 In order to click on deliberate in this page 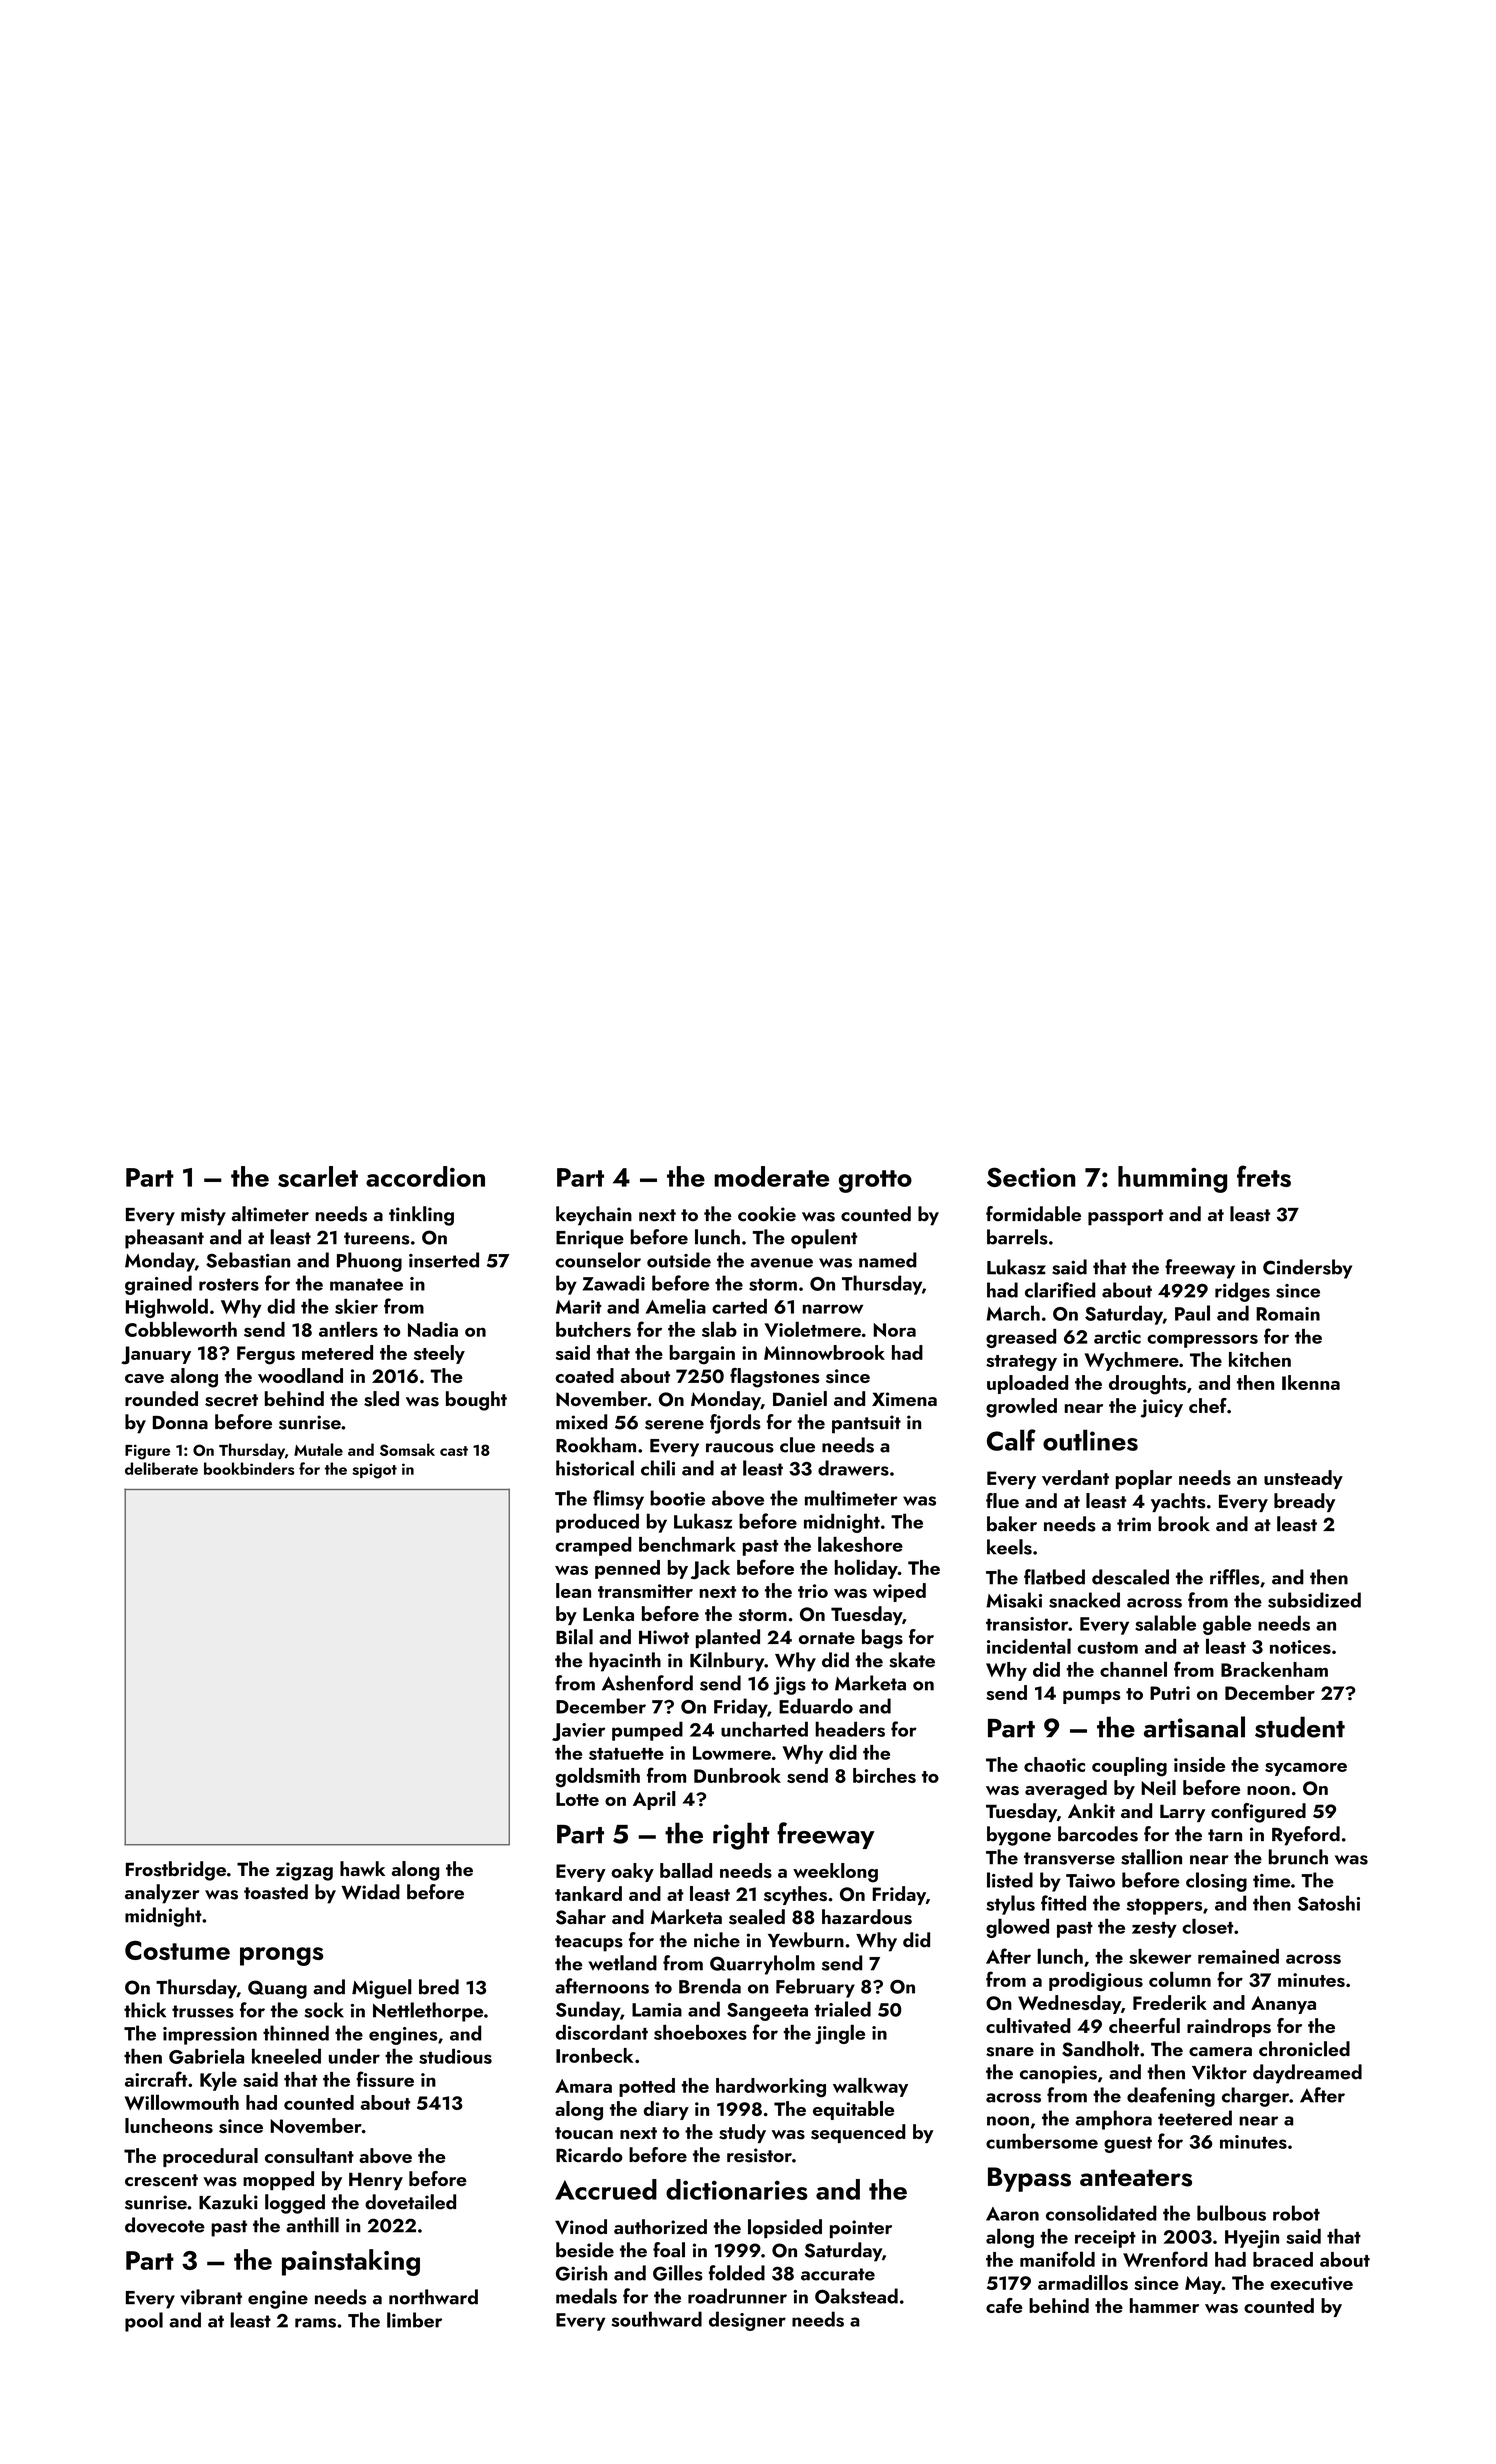, I will do `click(161, 1468)`.
